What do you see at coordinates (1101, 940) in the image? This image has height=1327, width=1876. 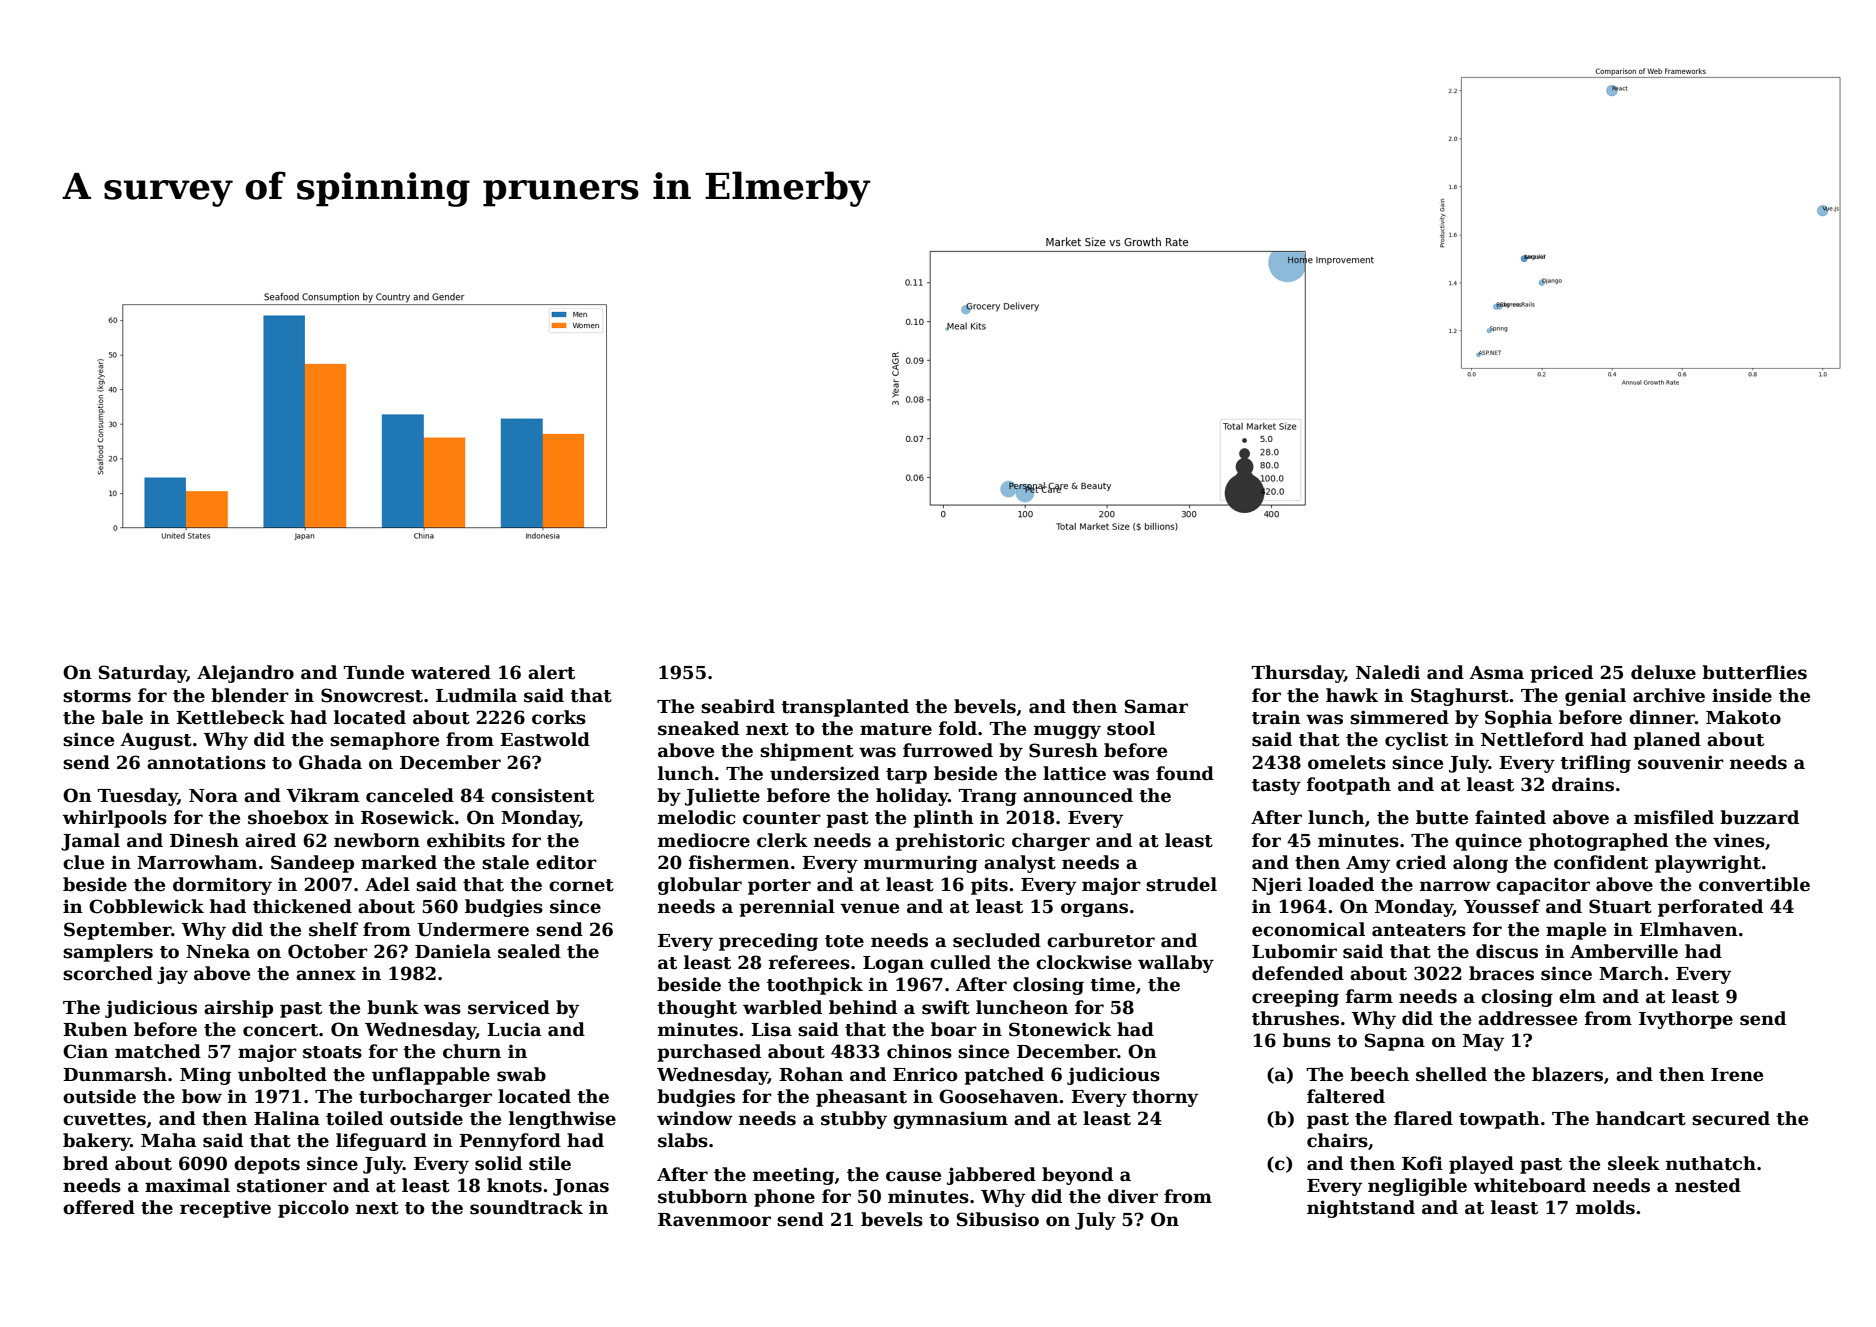 I see `carburetor` at bounding box center [1101, 940].
